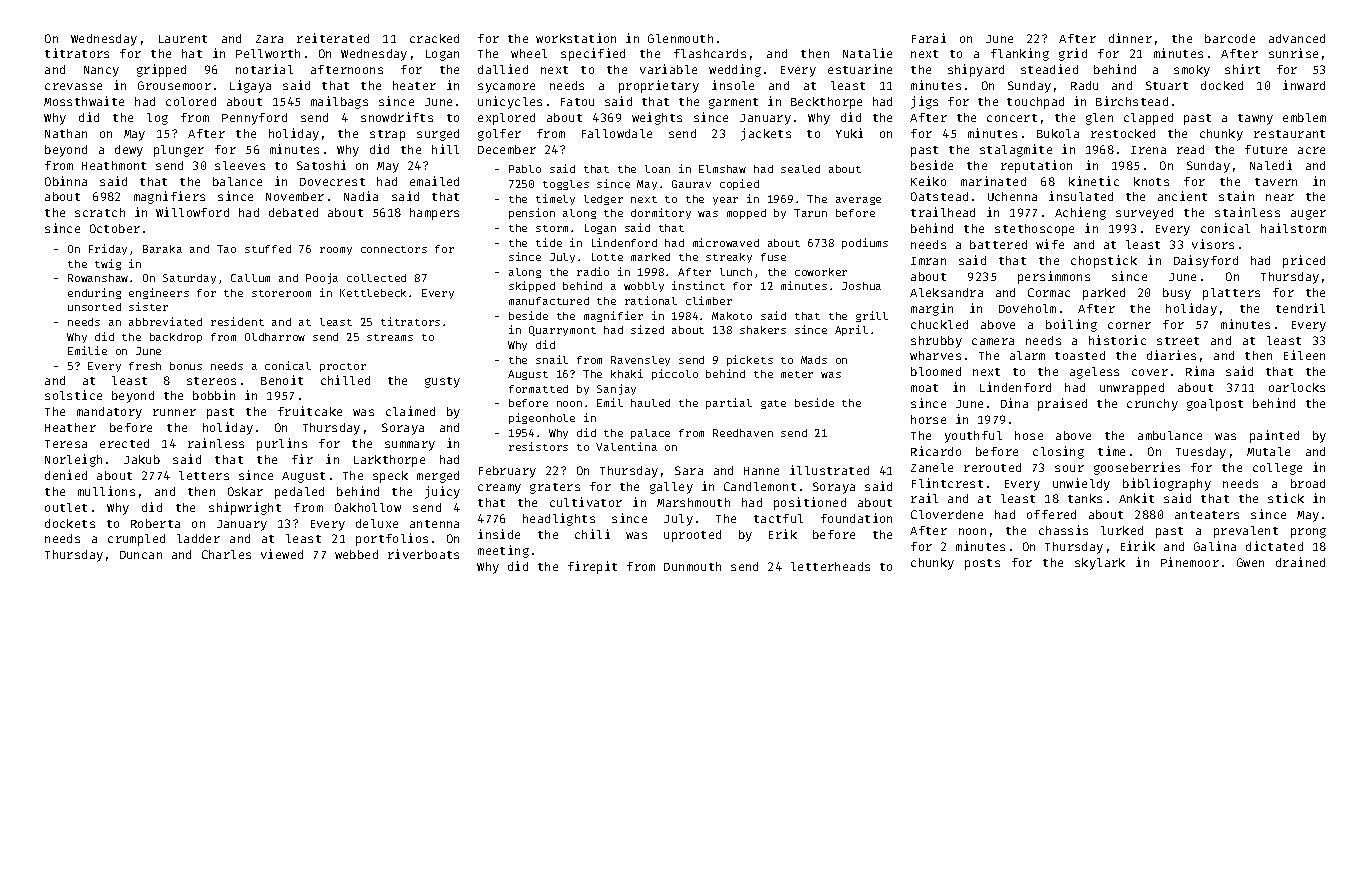 This screenshot has width=1372, height=887. I want to click on mailbags, so click(339, 102).
